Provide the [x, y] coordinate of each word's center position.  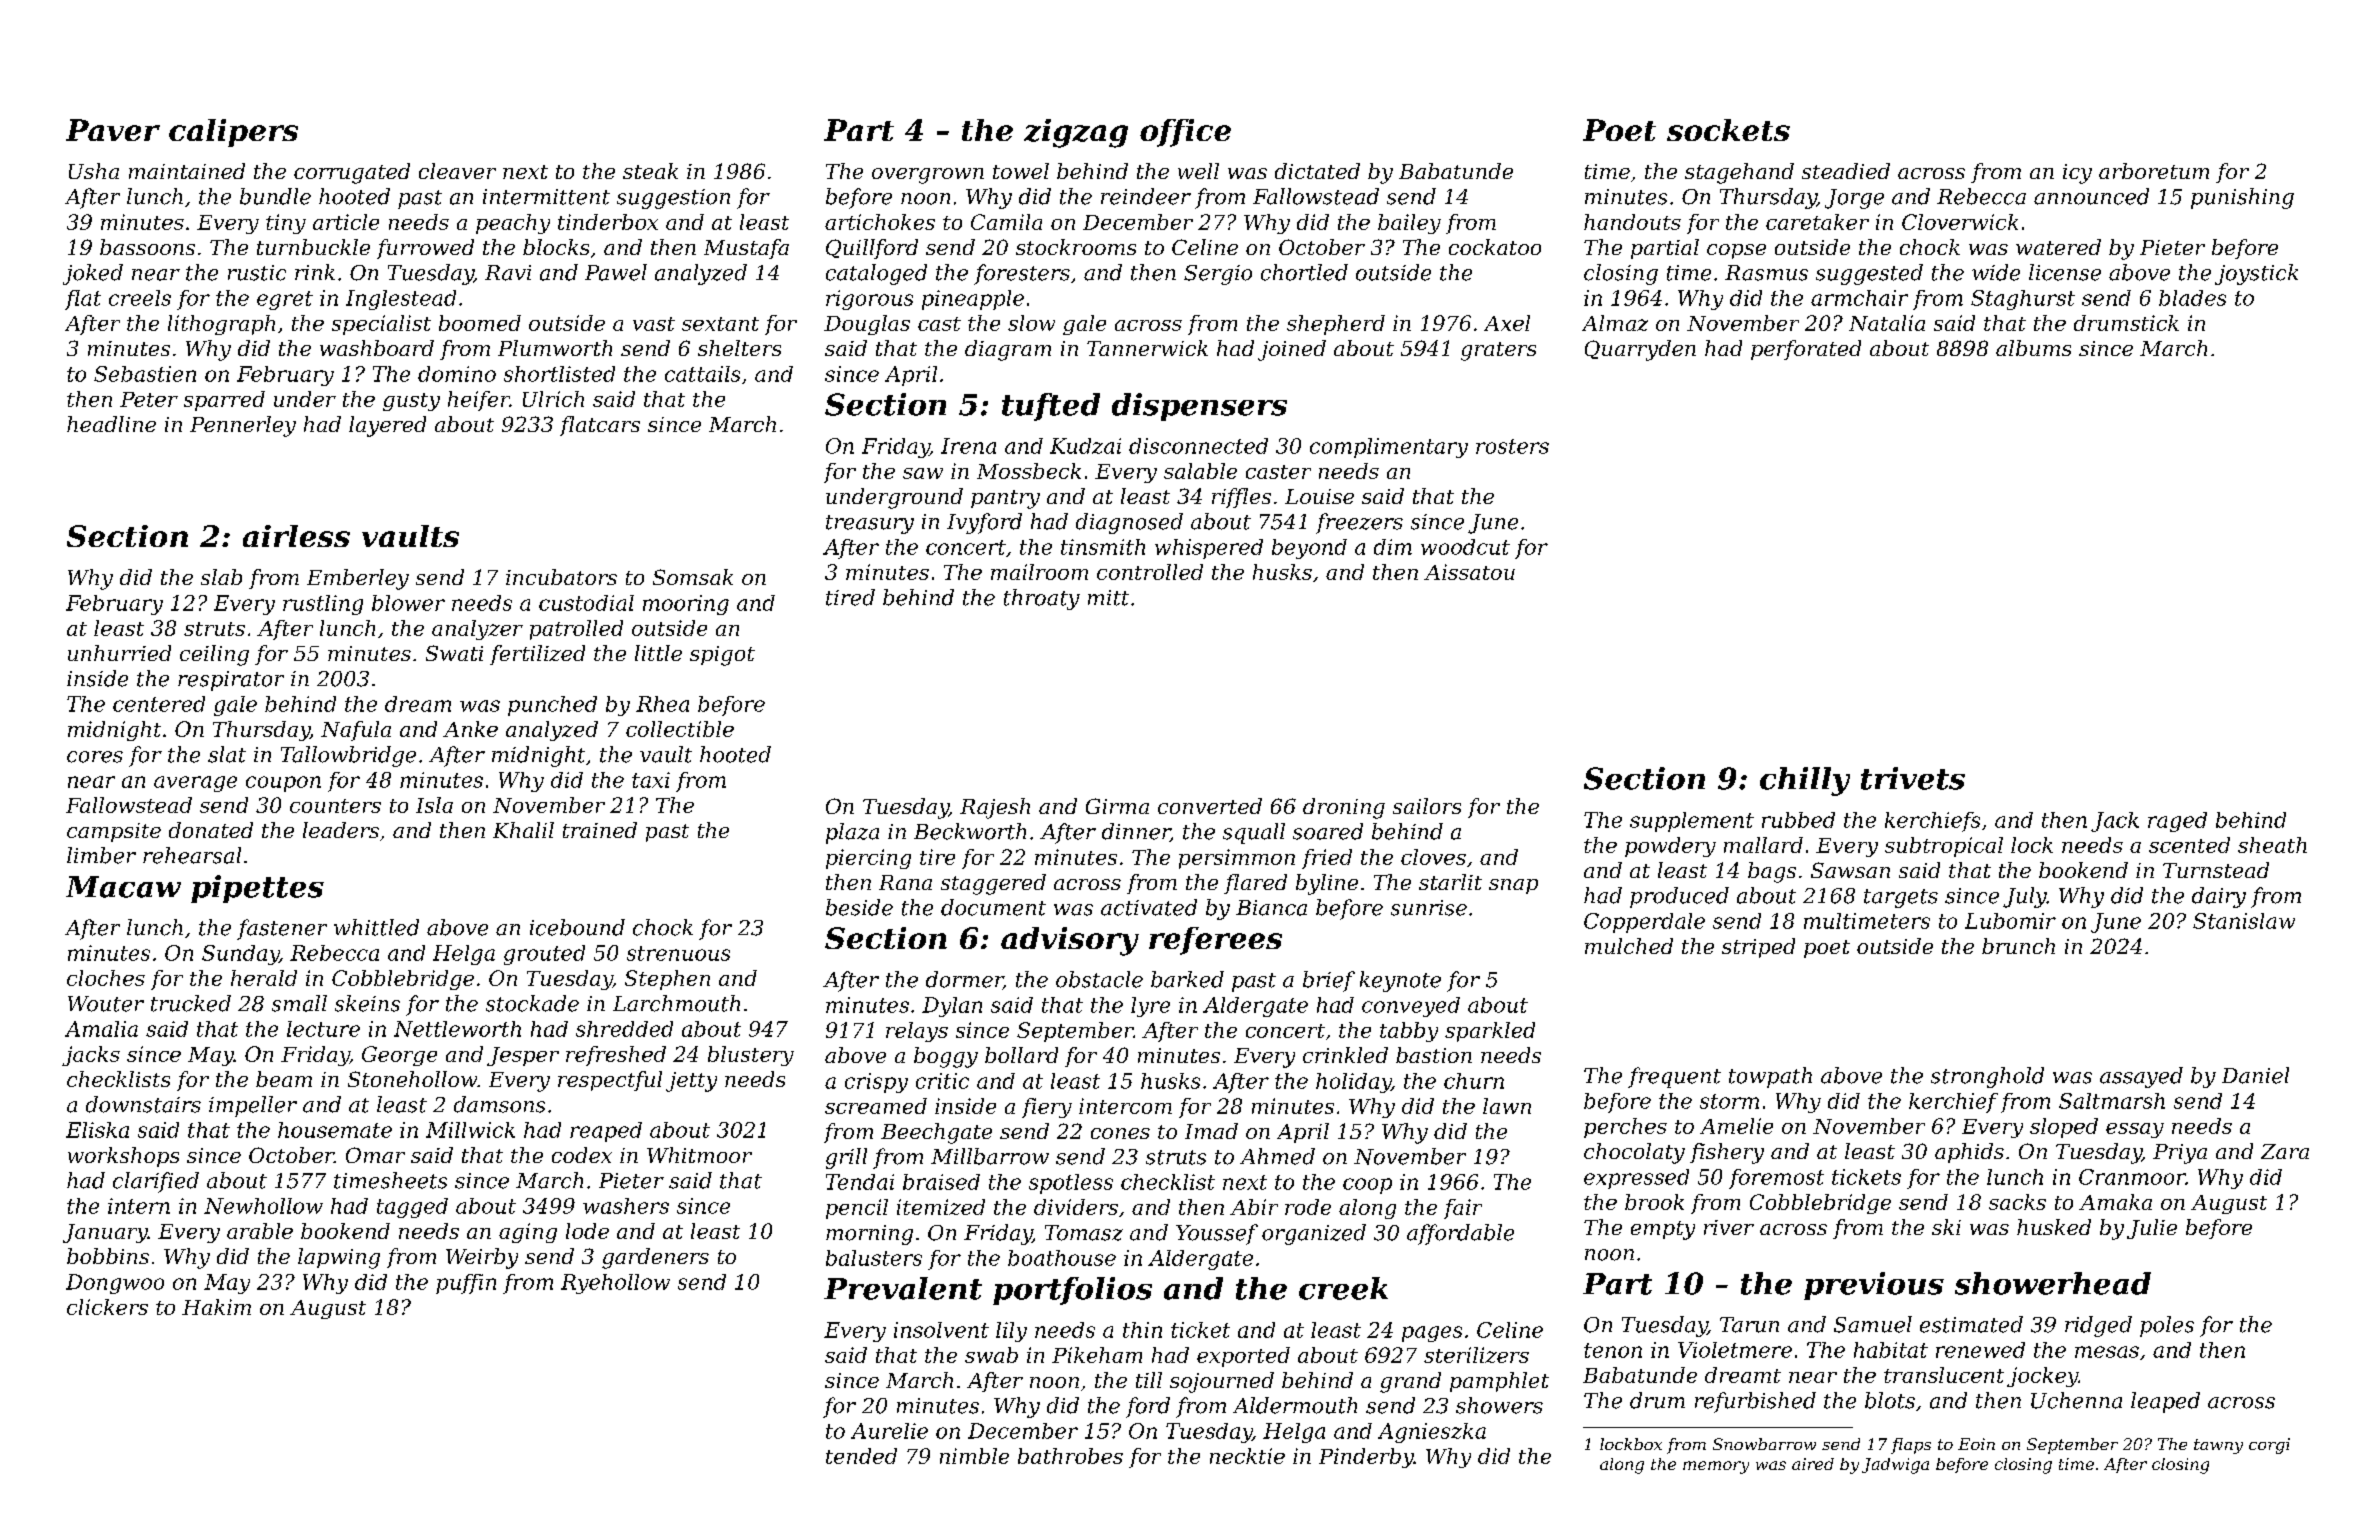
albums [2033, 348]
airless [296, 536]
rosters [1512, 446]
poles [2167, 1326]
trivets [1913, 778]
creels [140, 298]
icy [2077, 174]
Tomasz [1084, 1233]
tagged [412, 1208]
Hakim [216, 1307]
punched [552, 706]
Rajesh [995, 808]
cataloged [876, 274]
